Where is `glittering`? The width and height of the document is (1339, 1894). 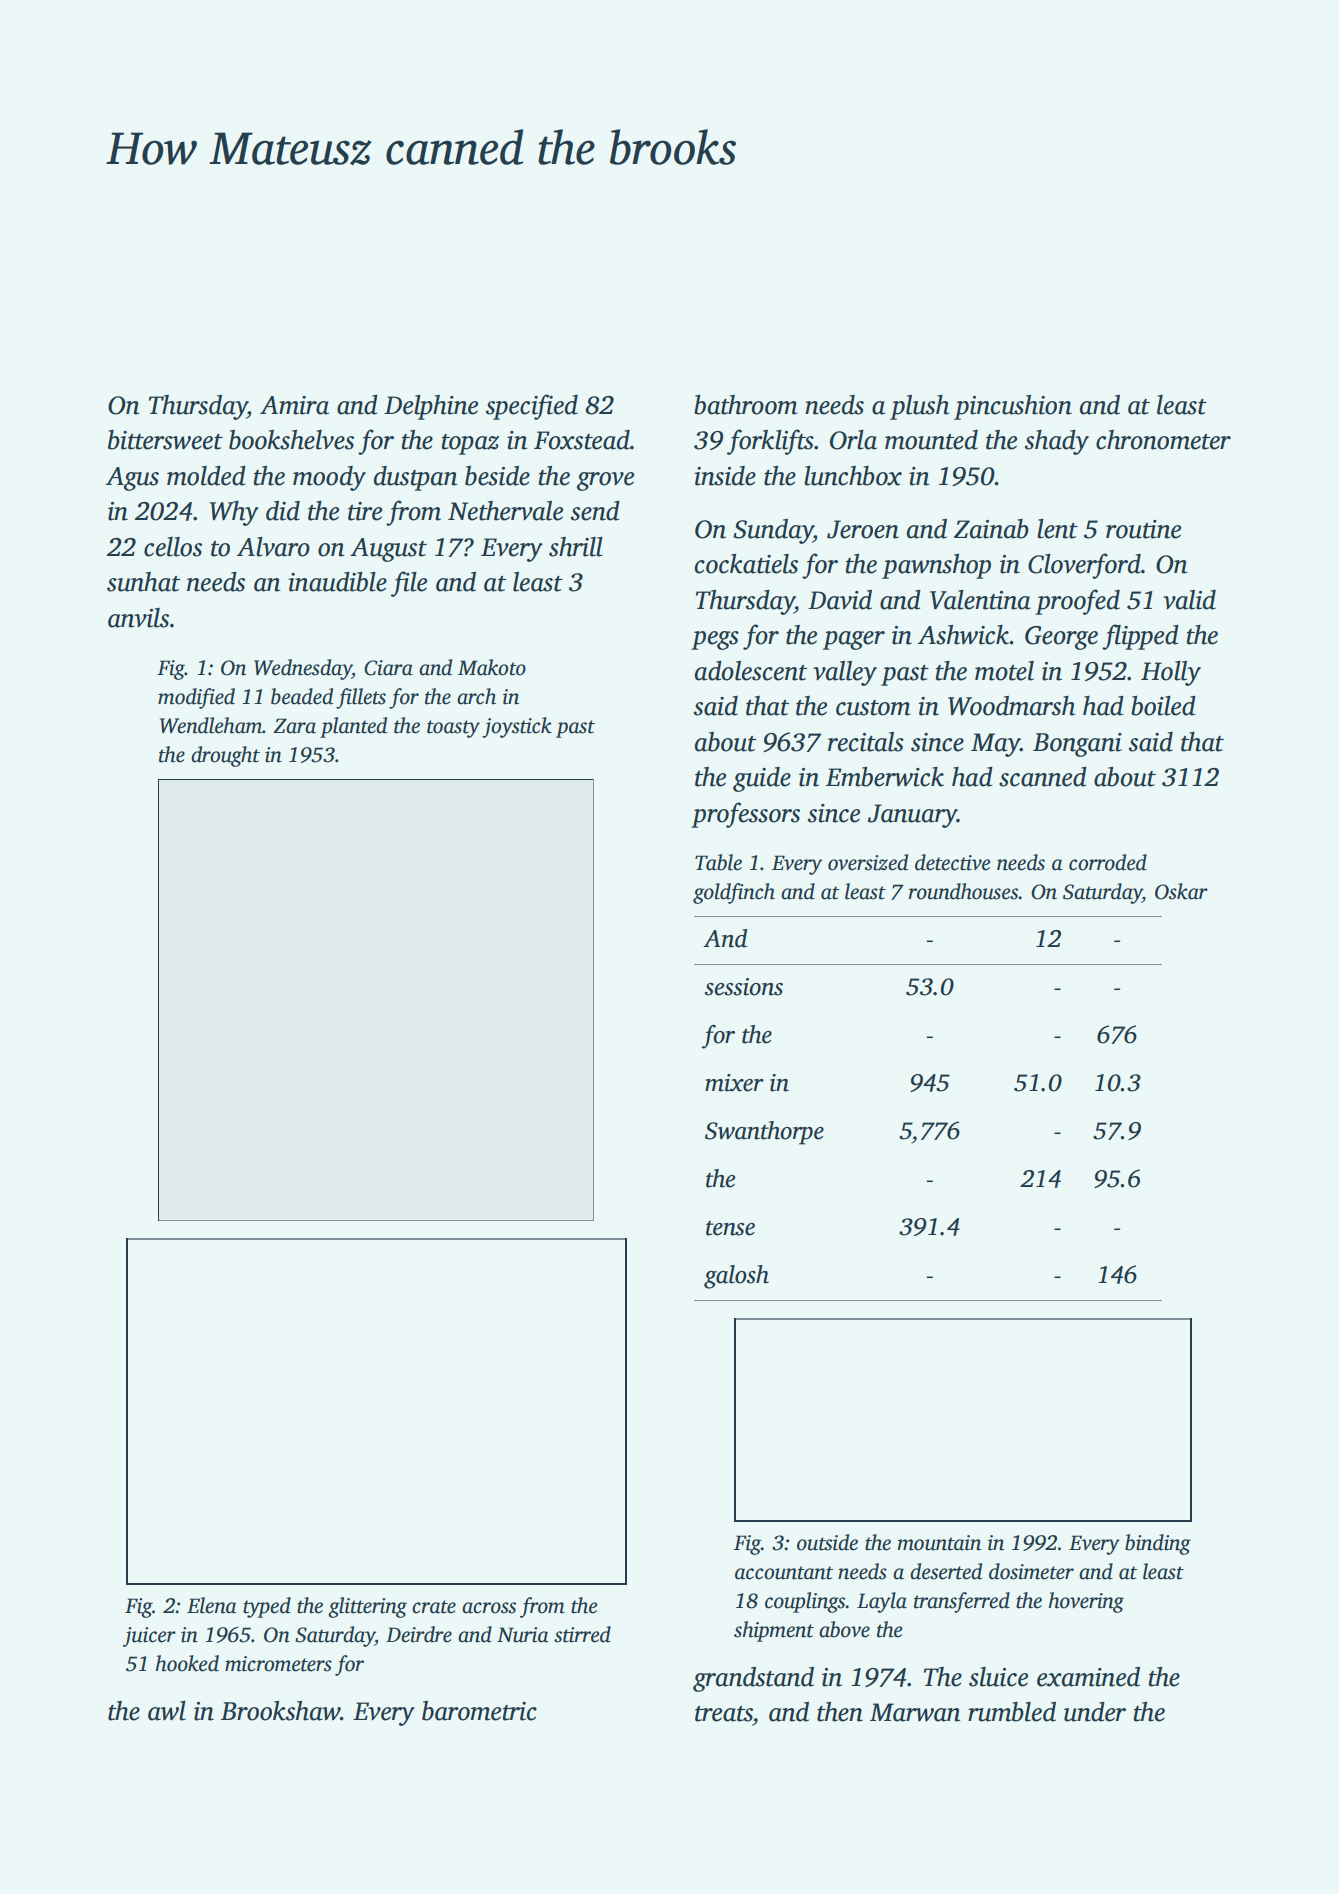
glittering is located at coordinates (367, 1607).
